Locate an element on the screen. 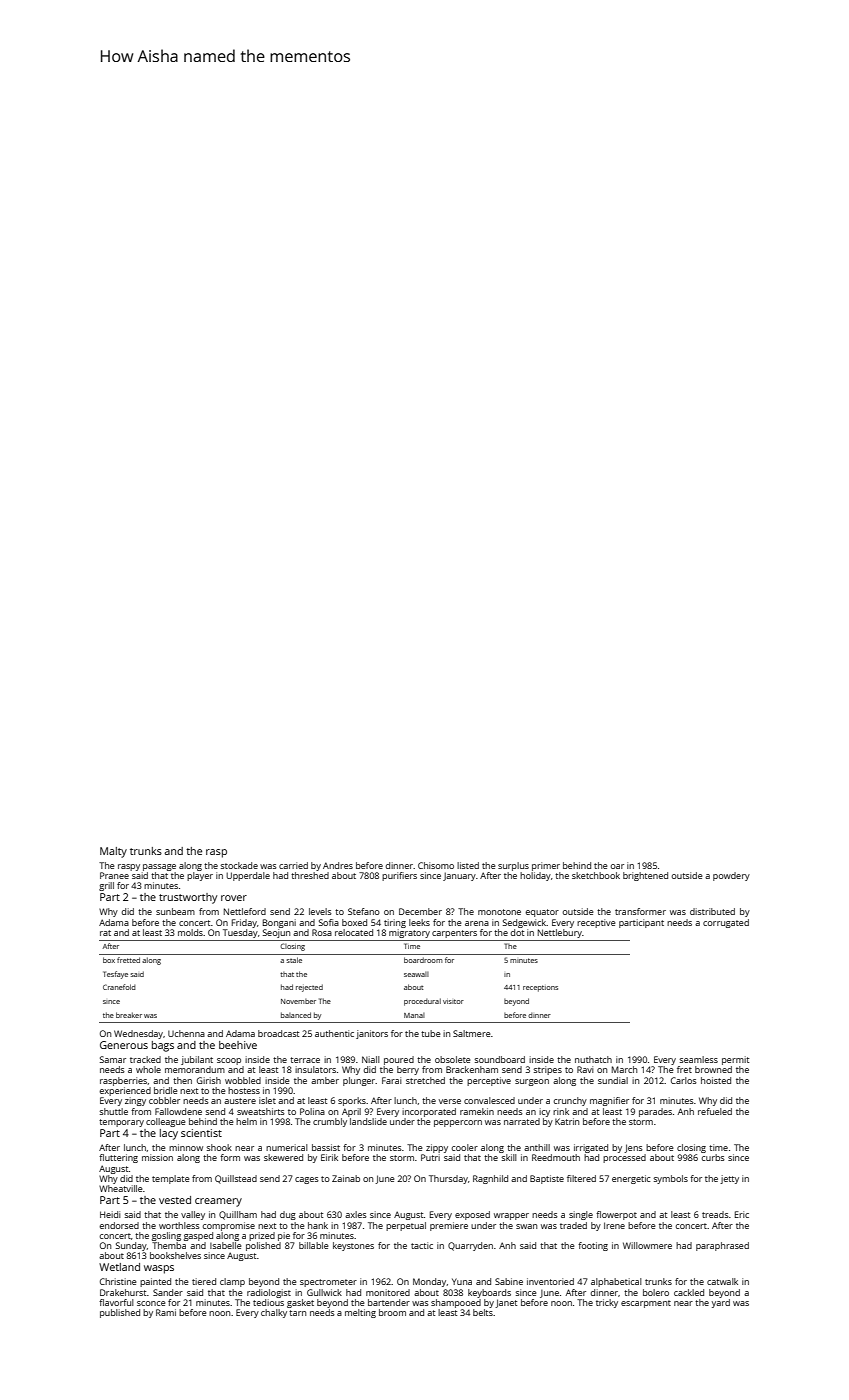 The height and width of the screenshot is (1400, 849). rejected is located at coordinates (309, 988).
